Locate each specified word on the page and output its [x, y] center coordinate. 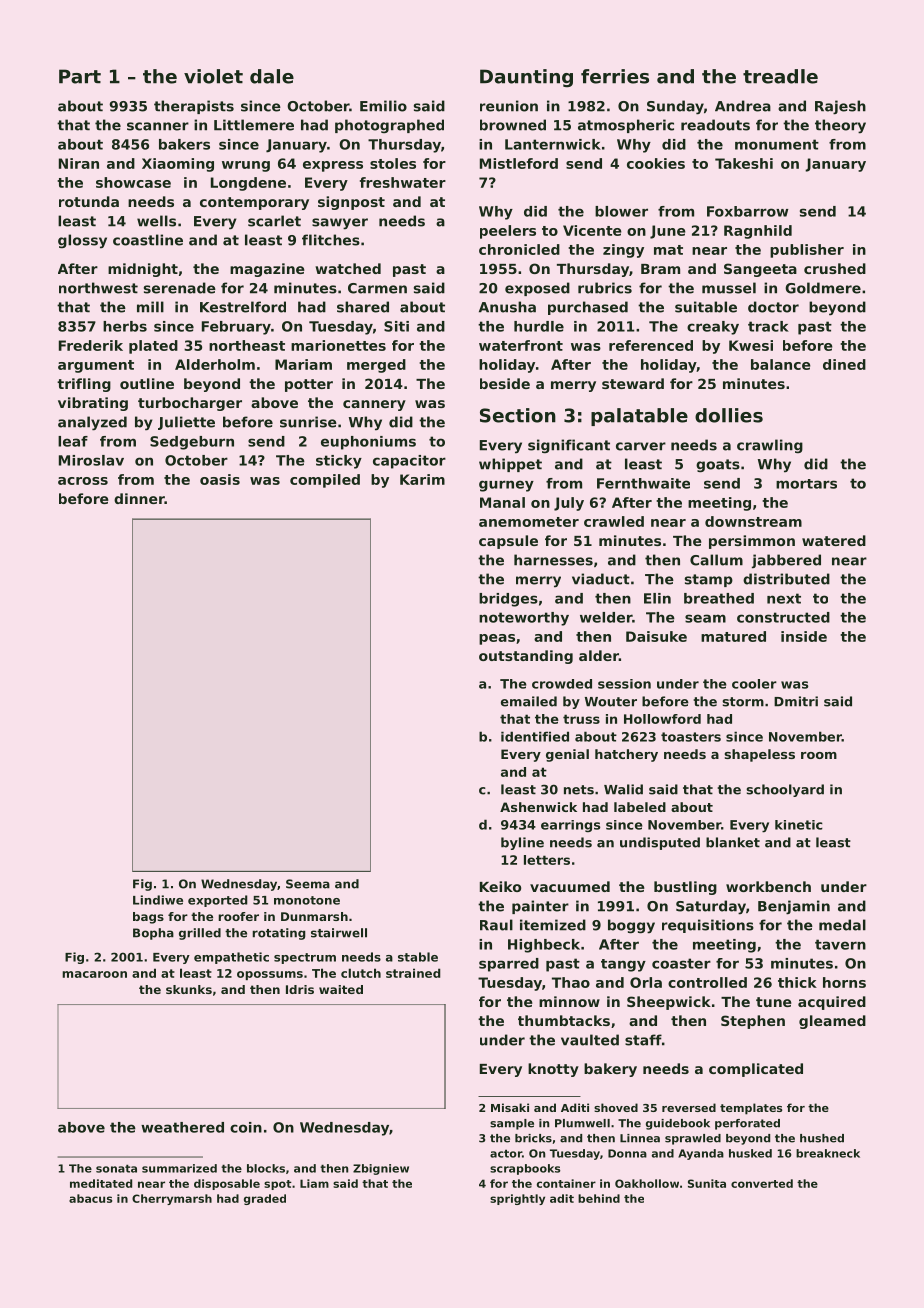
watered [834, 540]
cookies [656, 163]
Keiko [500, 886]
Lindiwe [158, 900]
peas [497, 639]
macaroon [94, 974]
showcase [133, 182]
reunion [509, 106]
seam [705, 618]
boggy [631, 926]
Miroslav [91, 460]
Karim [422, 479]
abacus [90, 1198]
